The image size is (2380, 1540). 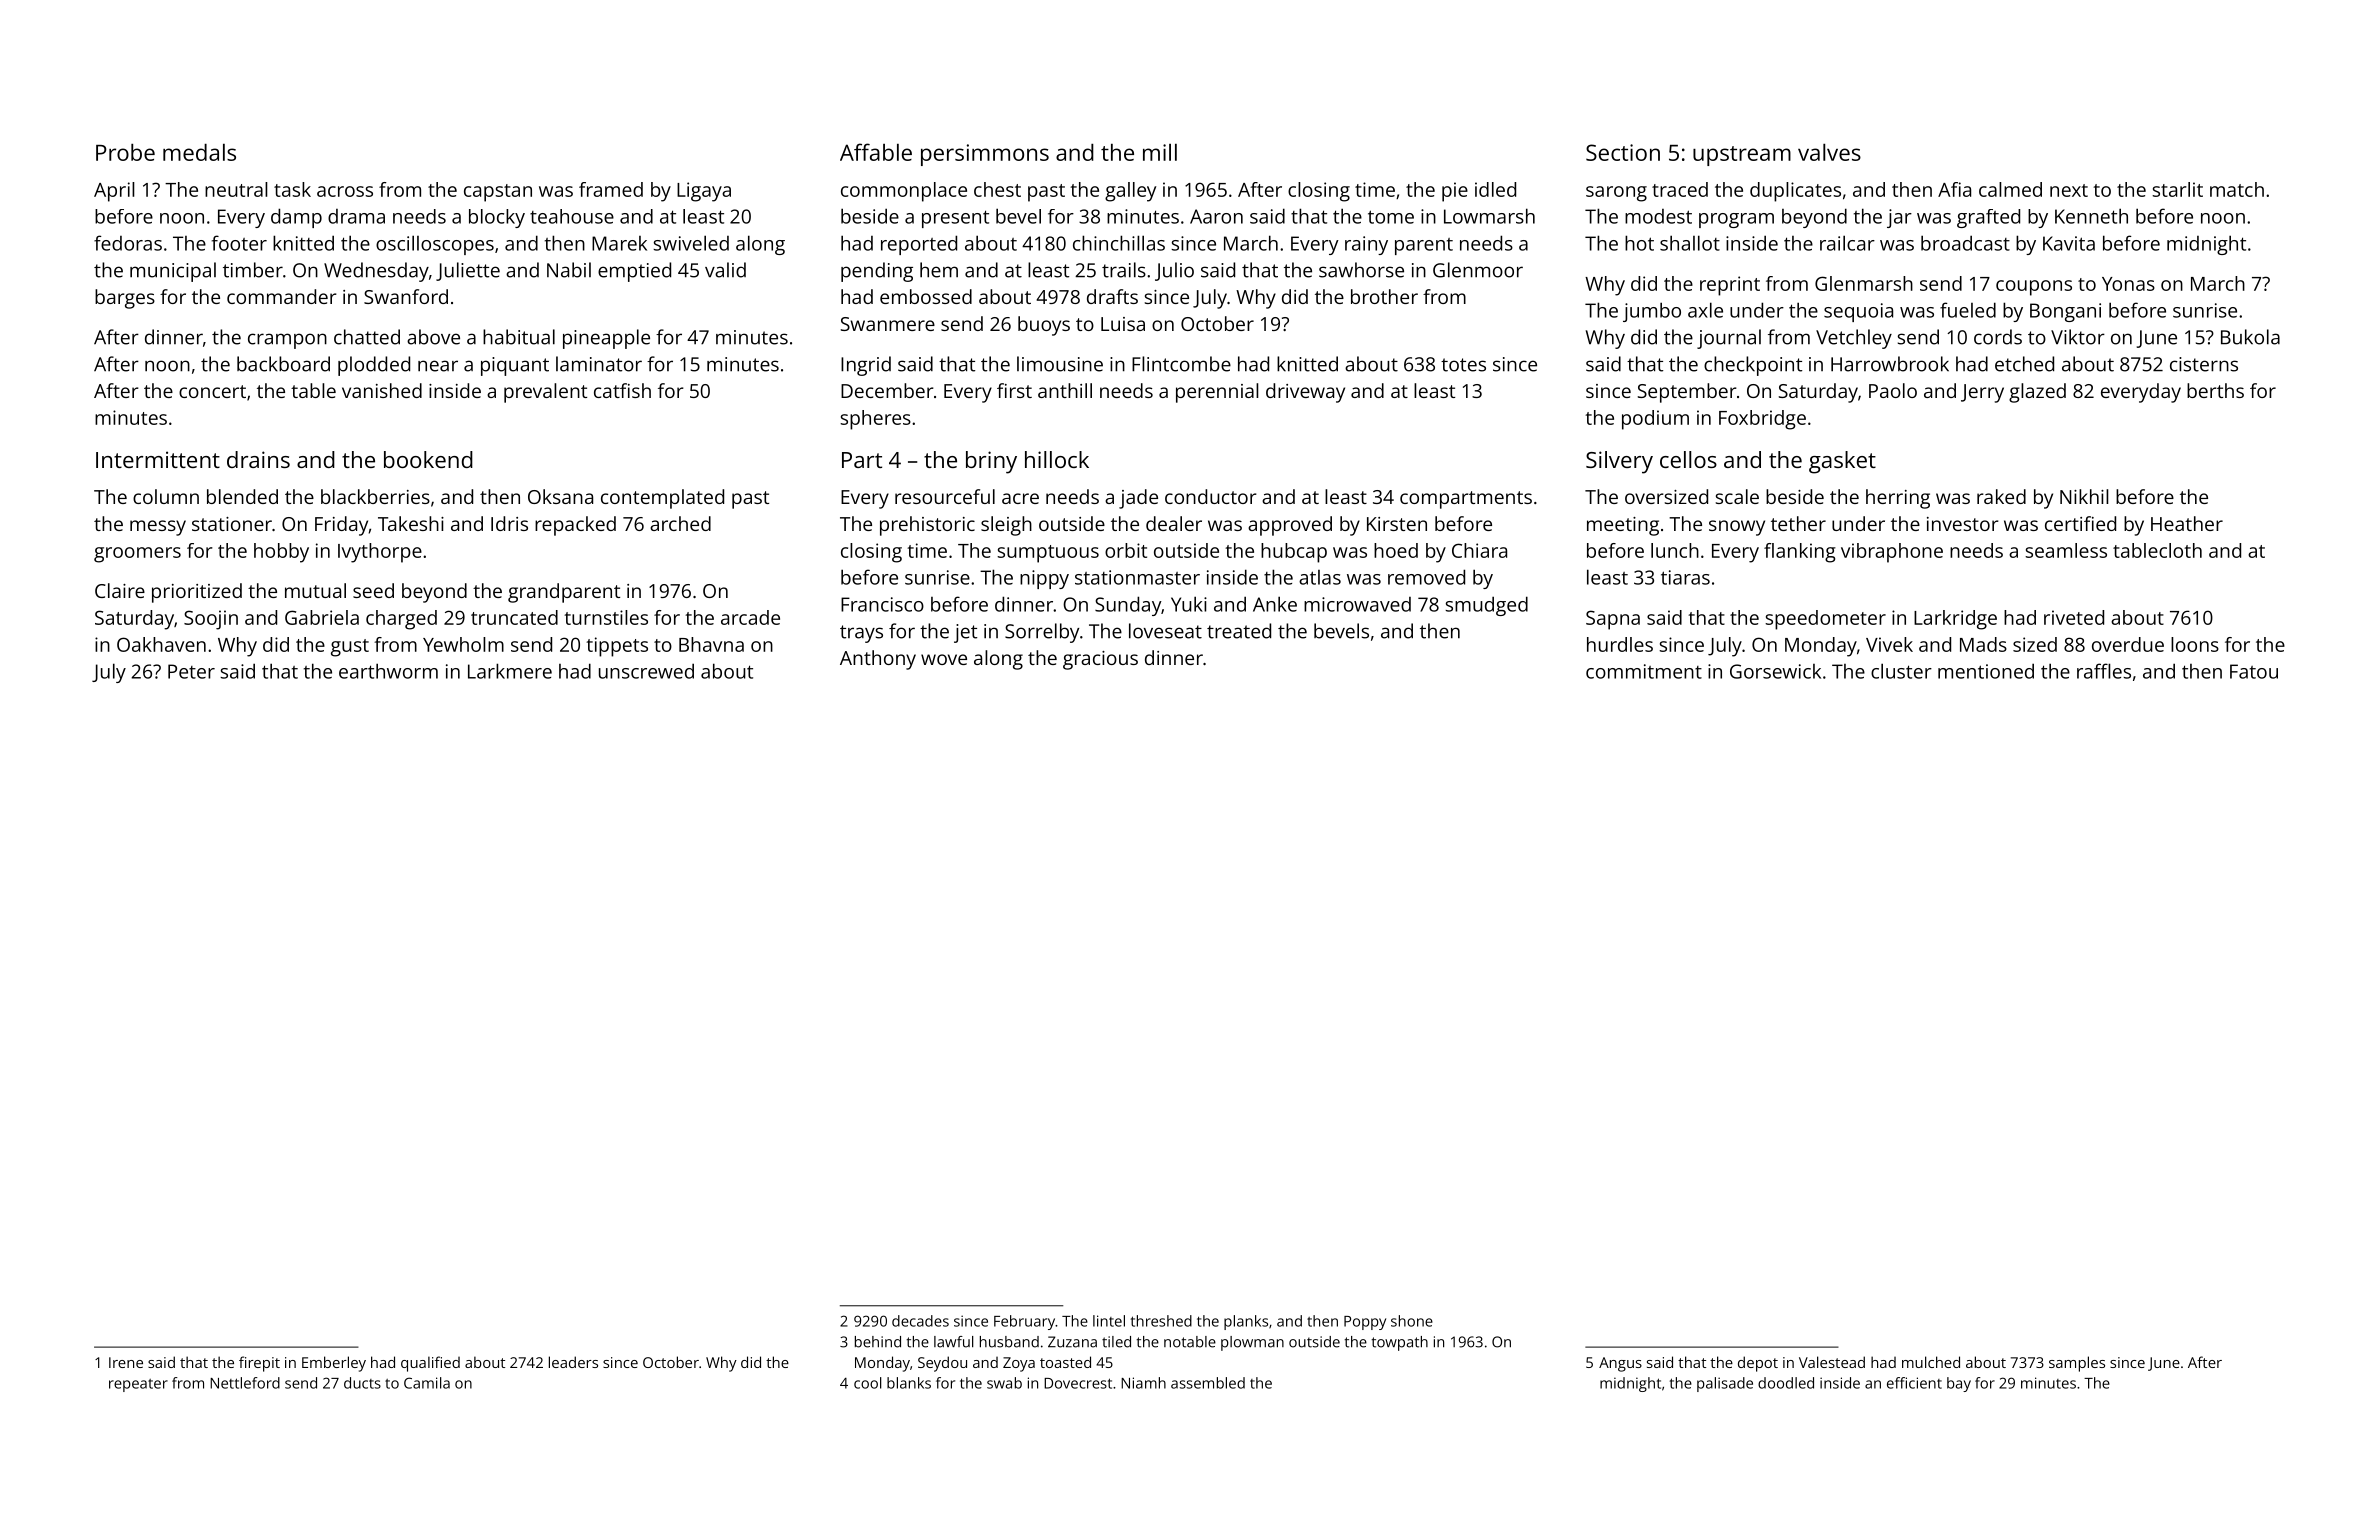 I want to click on Peter, so click(x=191, y=671).
